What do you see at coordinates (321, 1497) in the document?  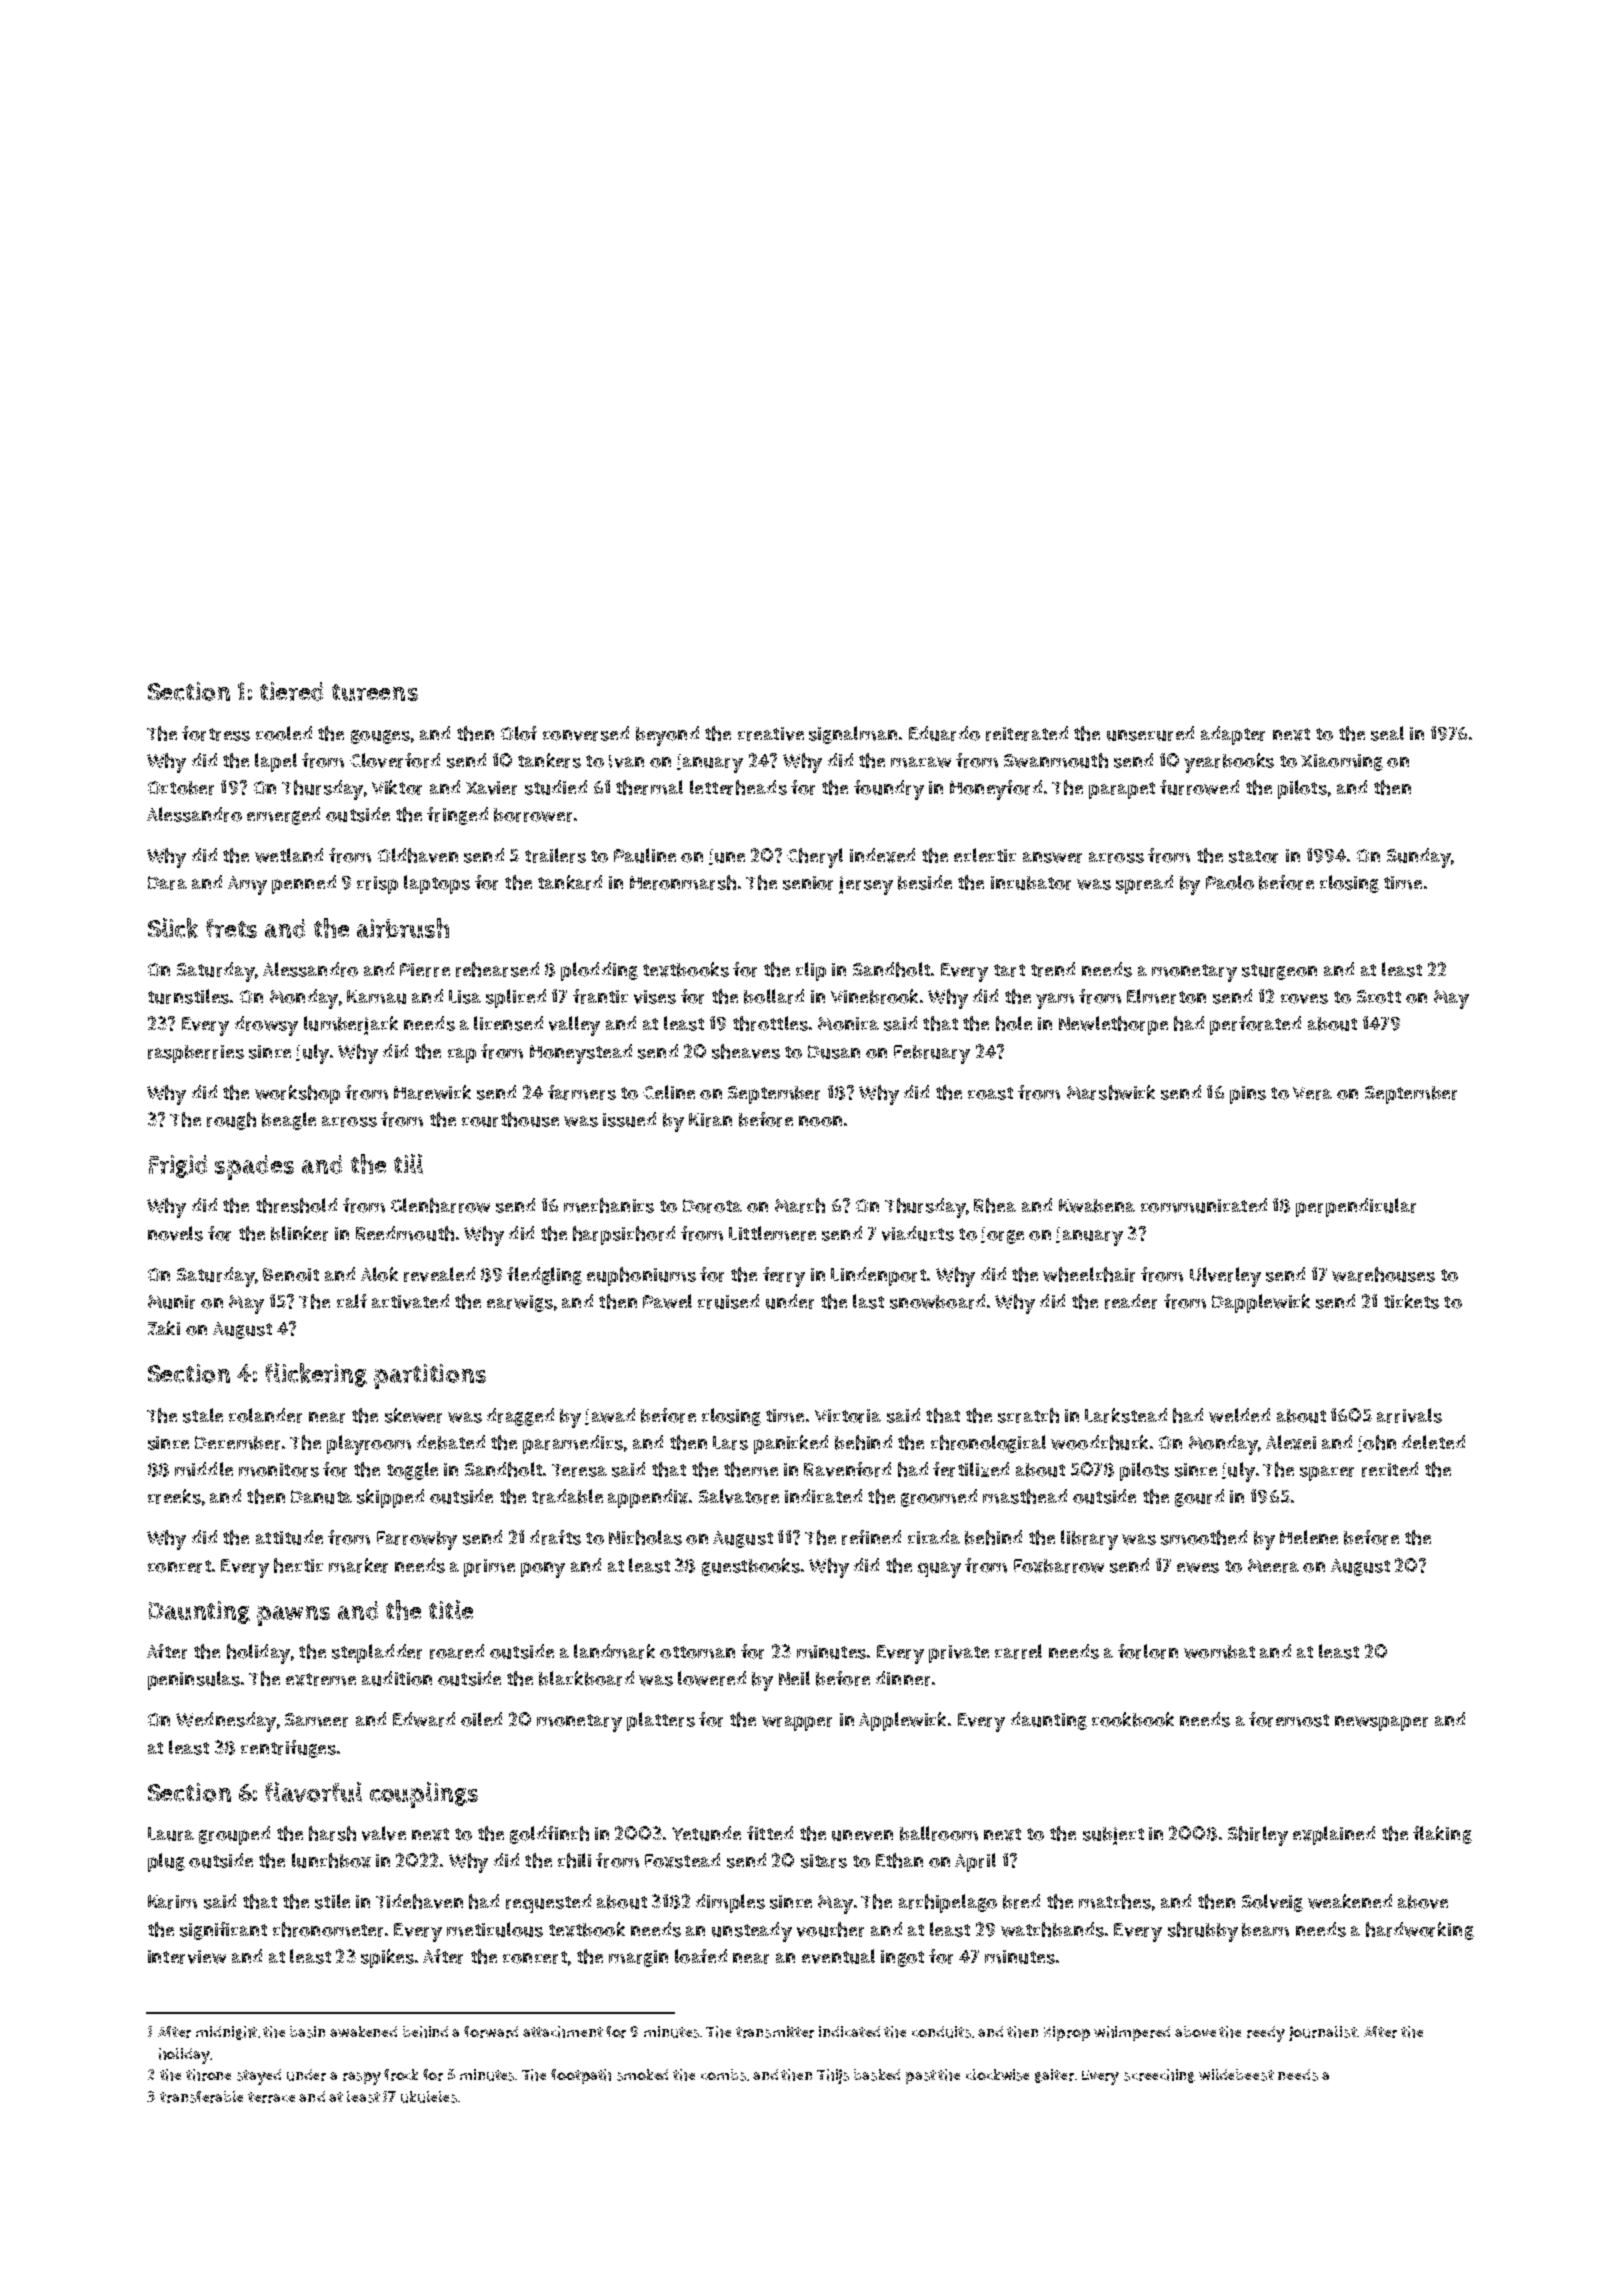 I see `Danuta` at bounding box center [321, 1497].
